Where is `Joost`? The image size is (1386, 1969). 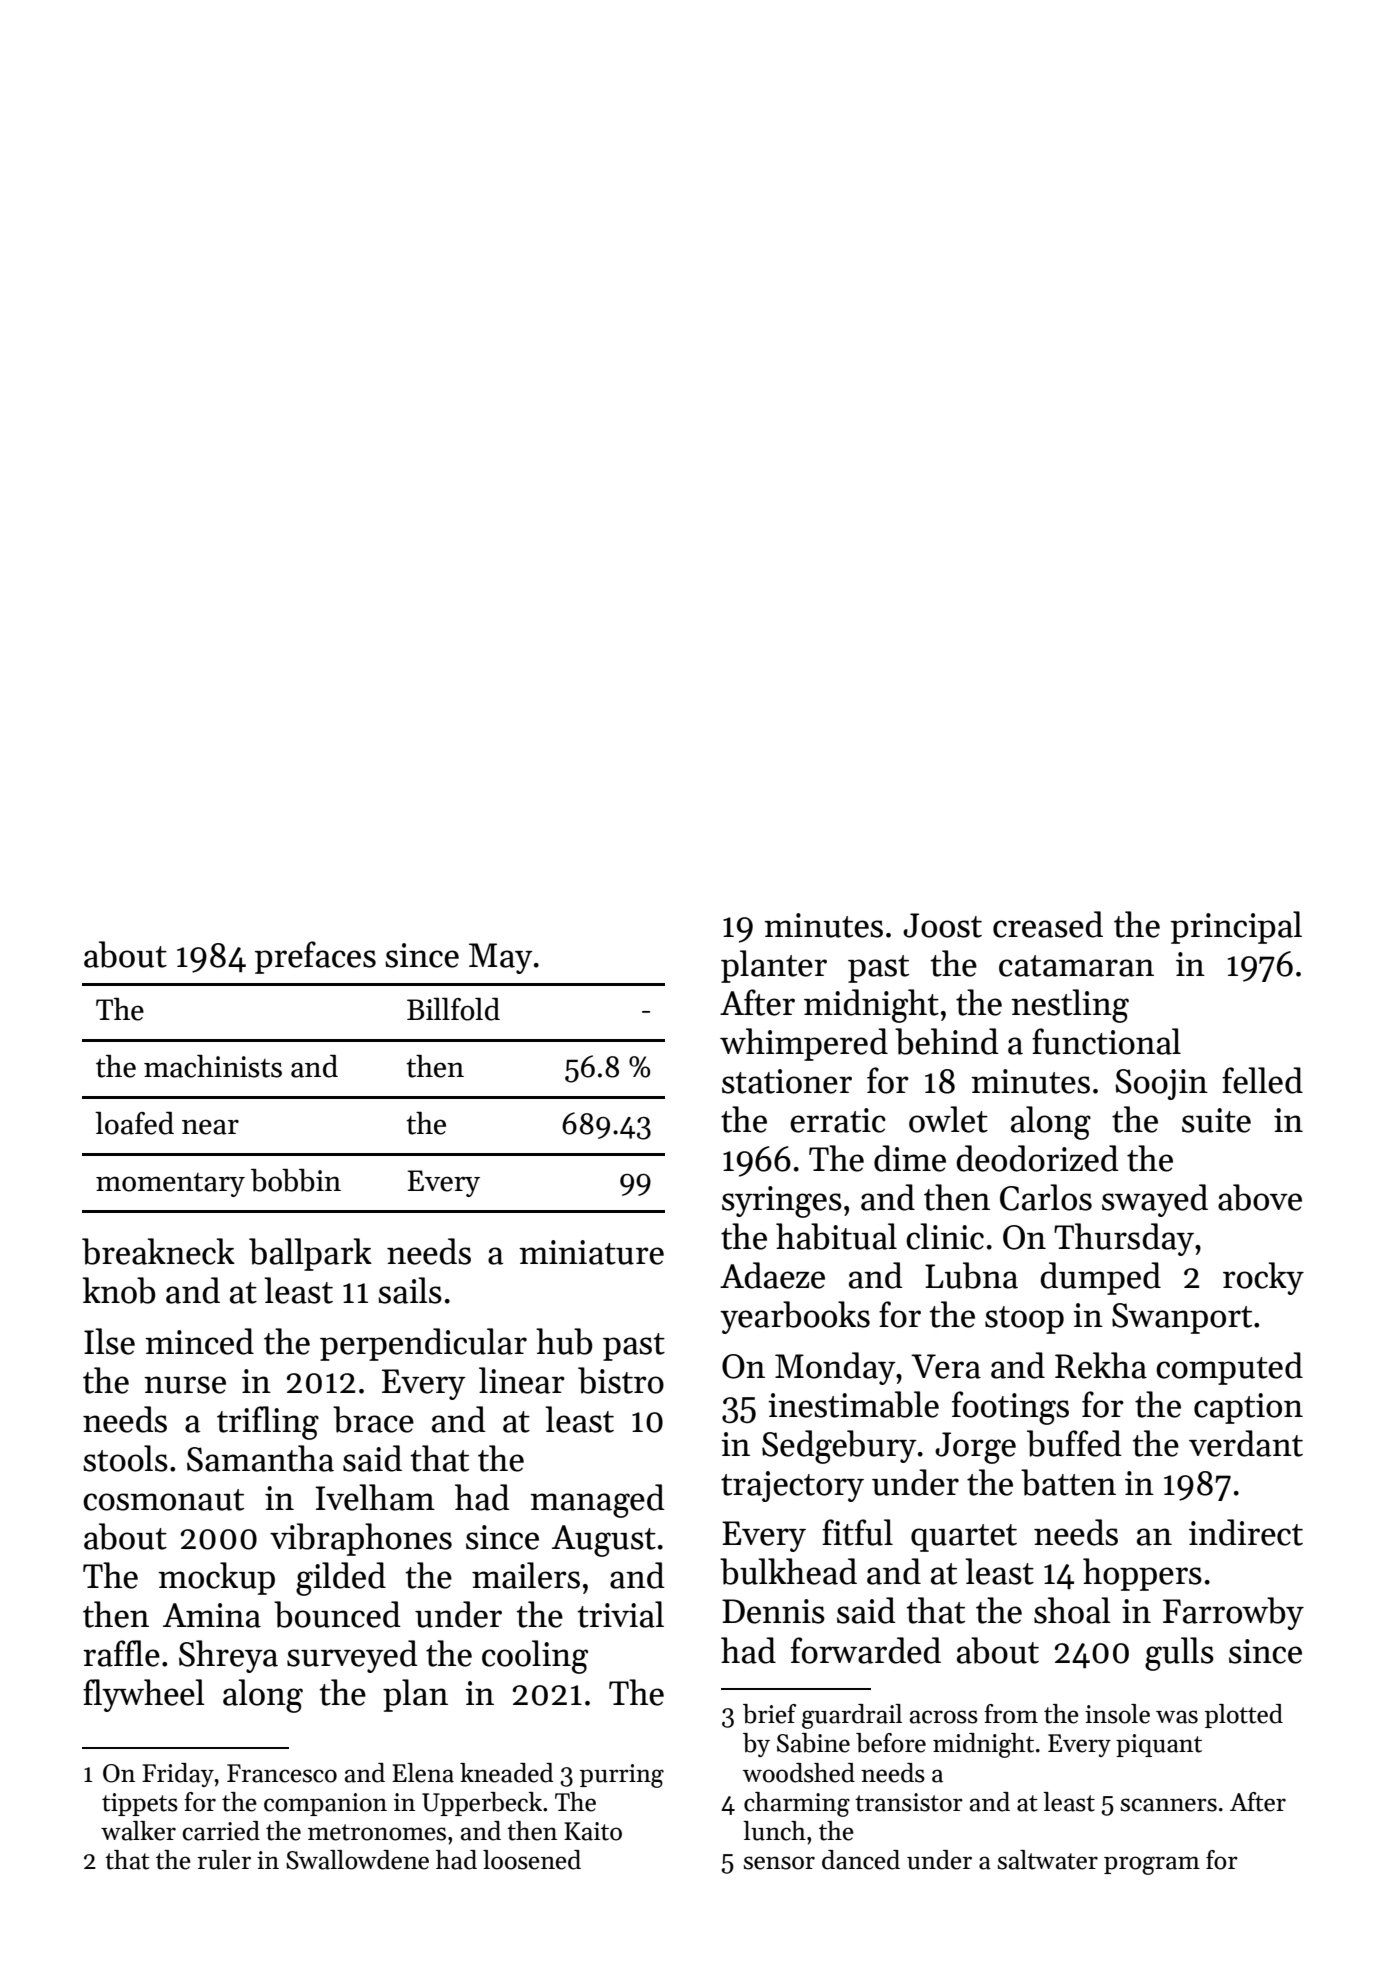
Joost is located at coordinates (942, 925).
